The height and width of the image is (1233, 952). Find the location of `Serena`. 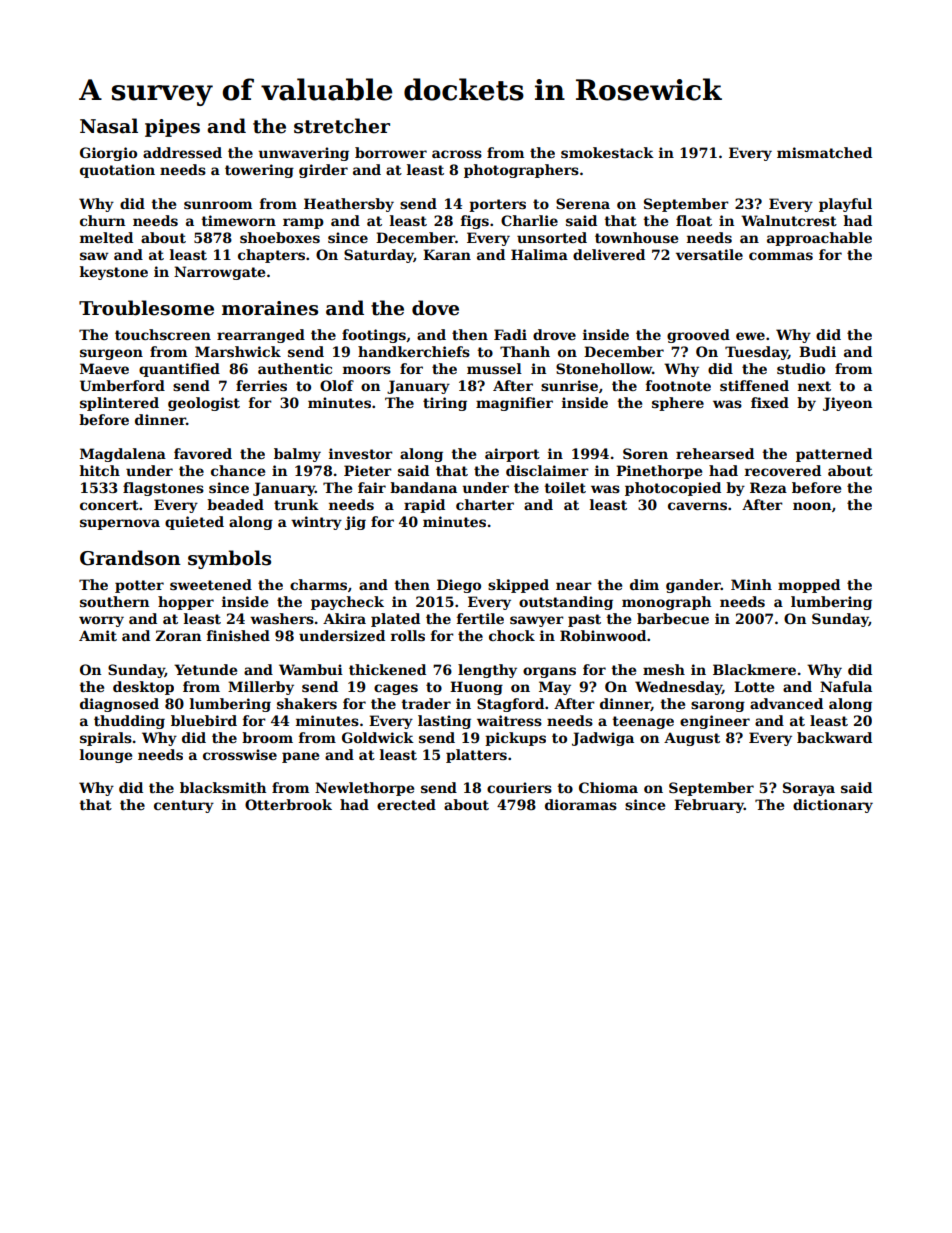

Serena is located at coordinates (583, 203).
